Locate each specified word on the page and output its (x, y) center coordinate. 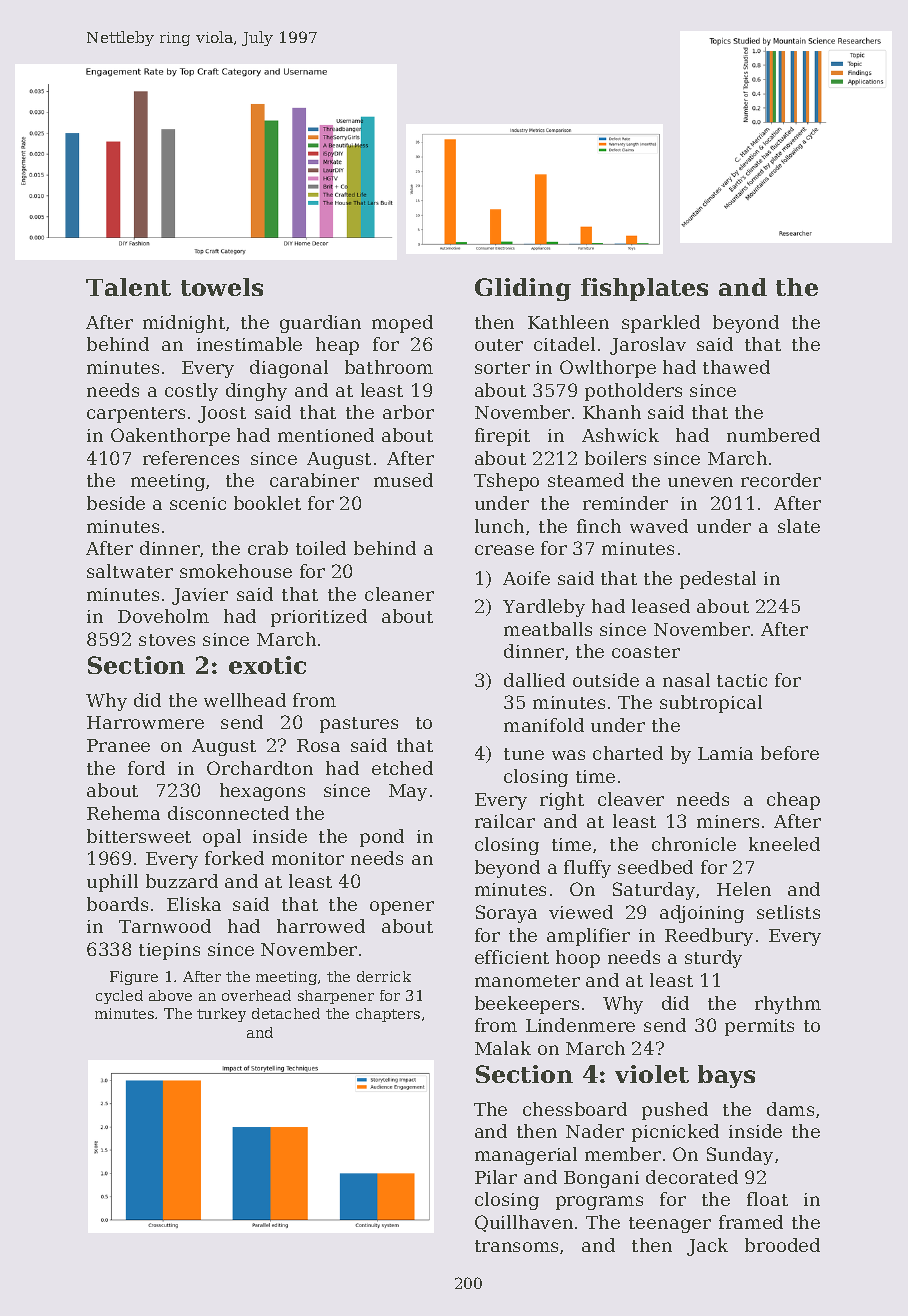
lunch (499, 526)
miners (728, 821)
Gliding (523, 289)
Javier (200, 596)
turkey (221, 1015)
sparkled (661, 324)
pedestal (718, 580)
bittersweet (139, 836)
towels (222, 287)
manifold (544, 725)
